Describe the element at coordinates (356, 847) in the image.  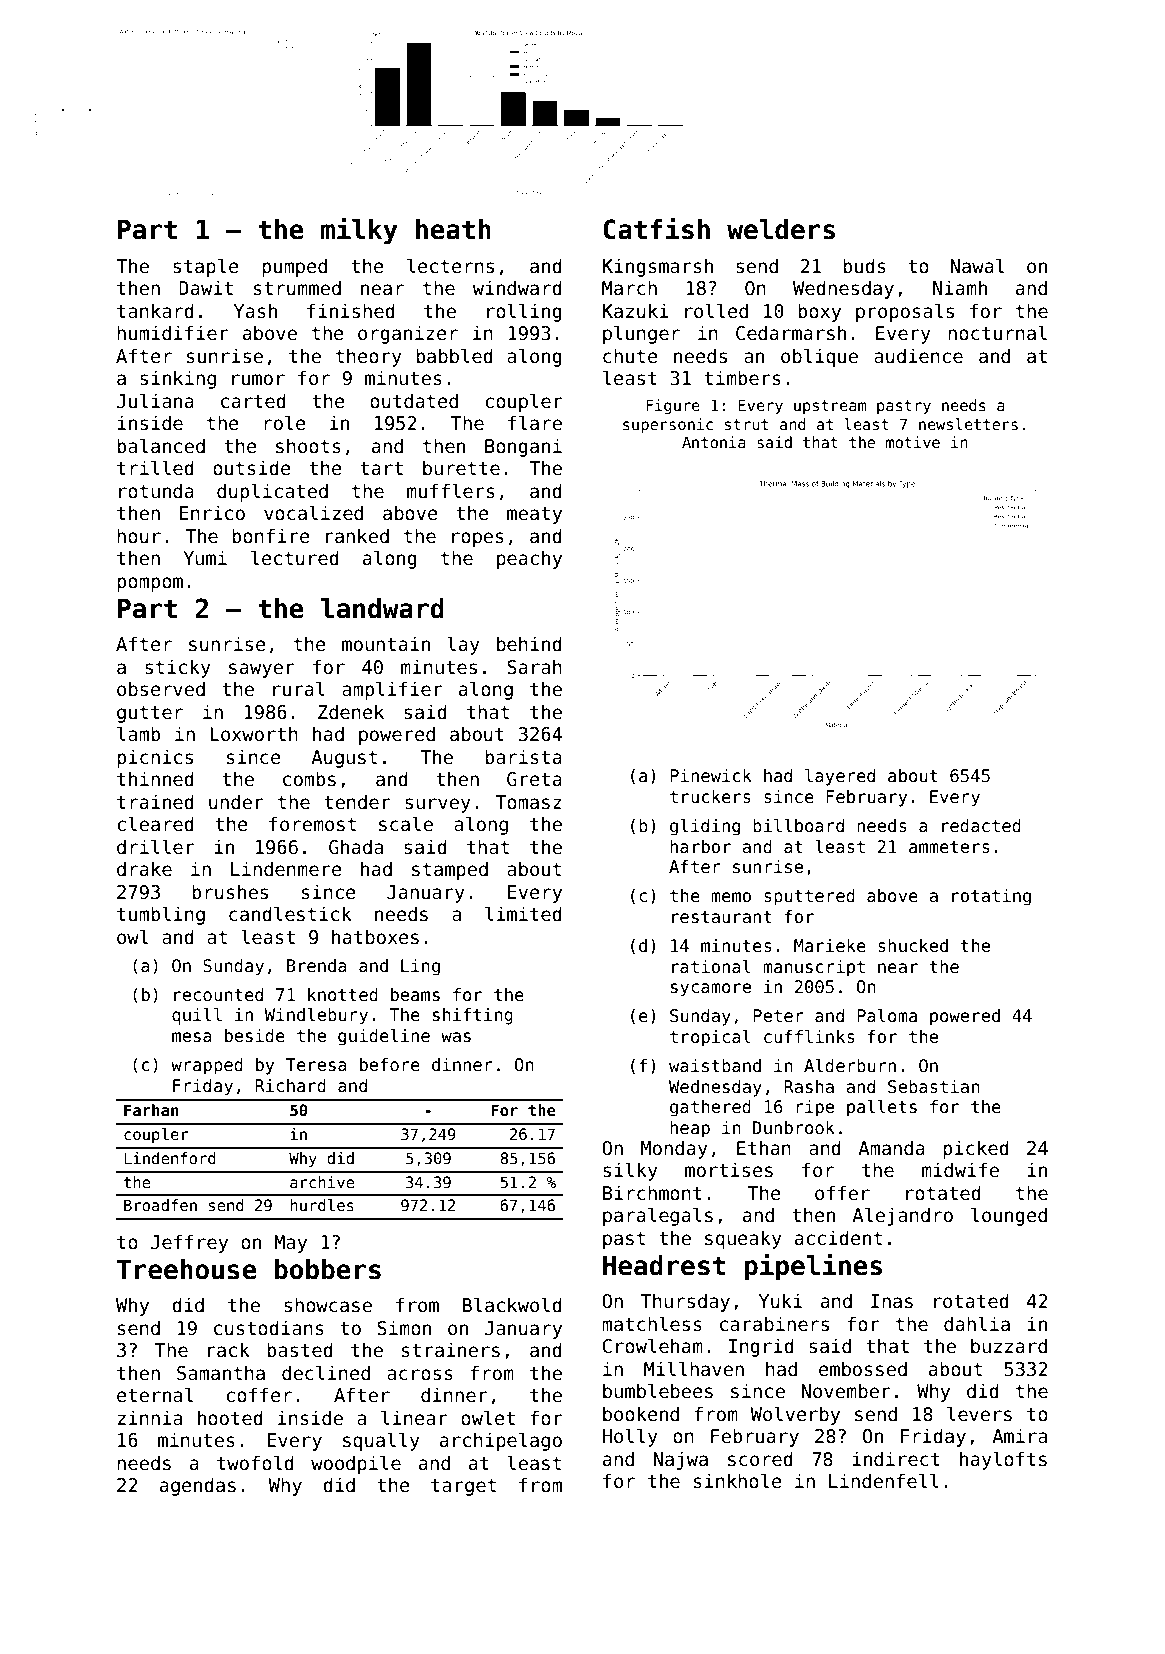
I see `Ghada` at that location.
